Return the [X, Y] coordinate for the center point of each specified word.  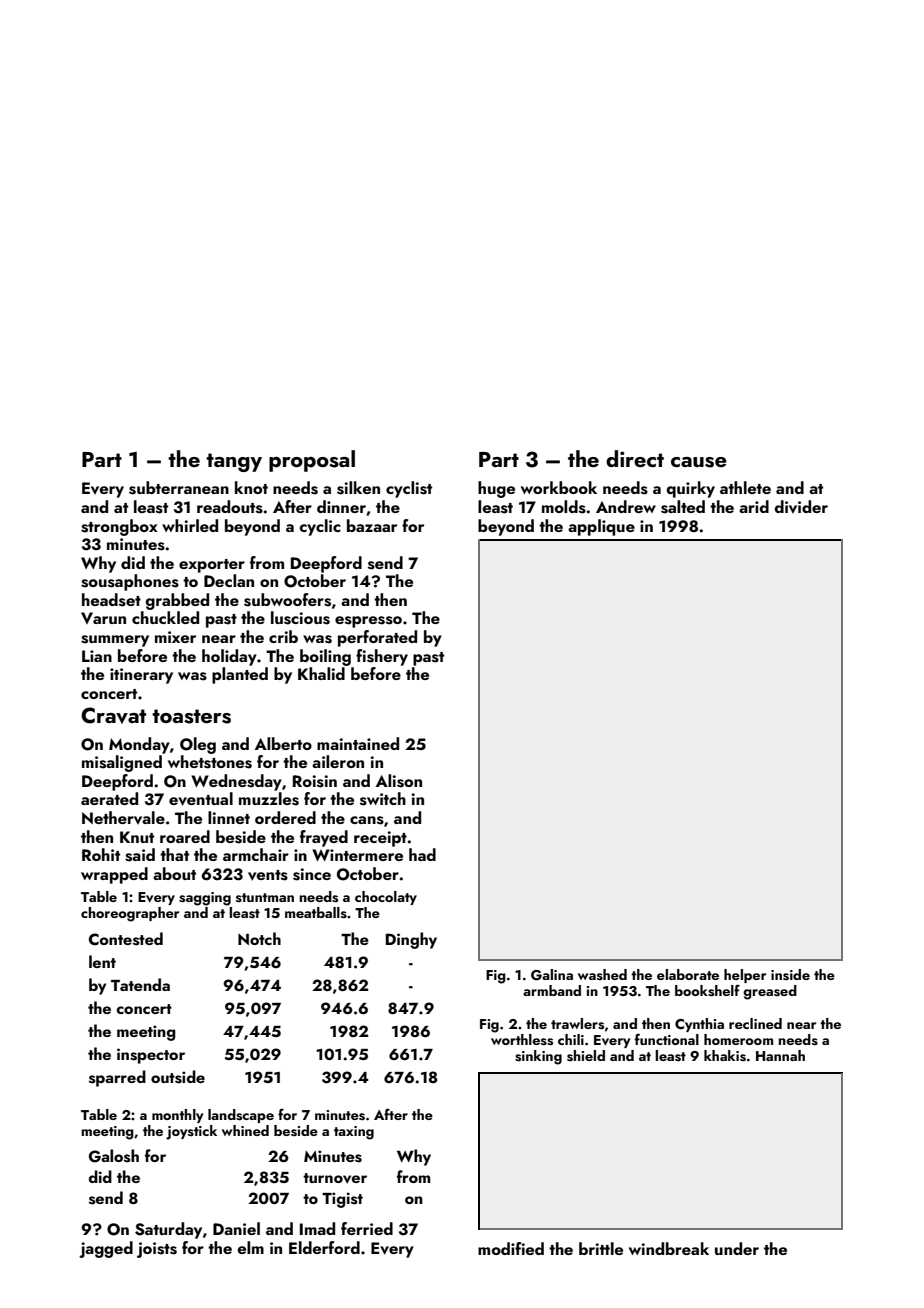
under [737, 1248]
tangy [234, 462]
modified [511, 1248]
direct [635, 458]
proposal [312, 461]
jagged [106, 1249]
